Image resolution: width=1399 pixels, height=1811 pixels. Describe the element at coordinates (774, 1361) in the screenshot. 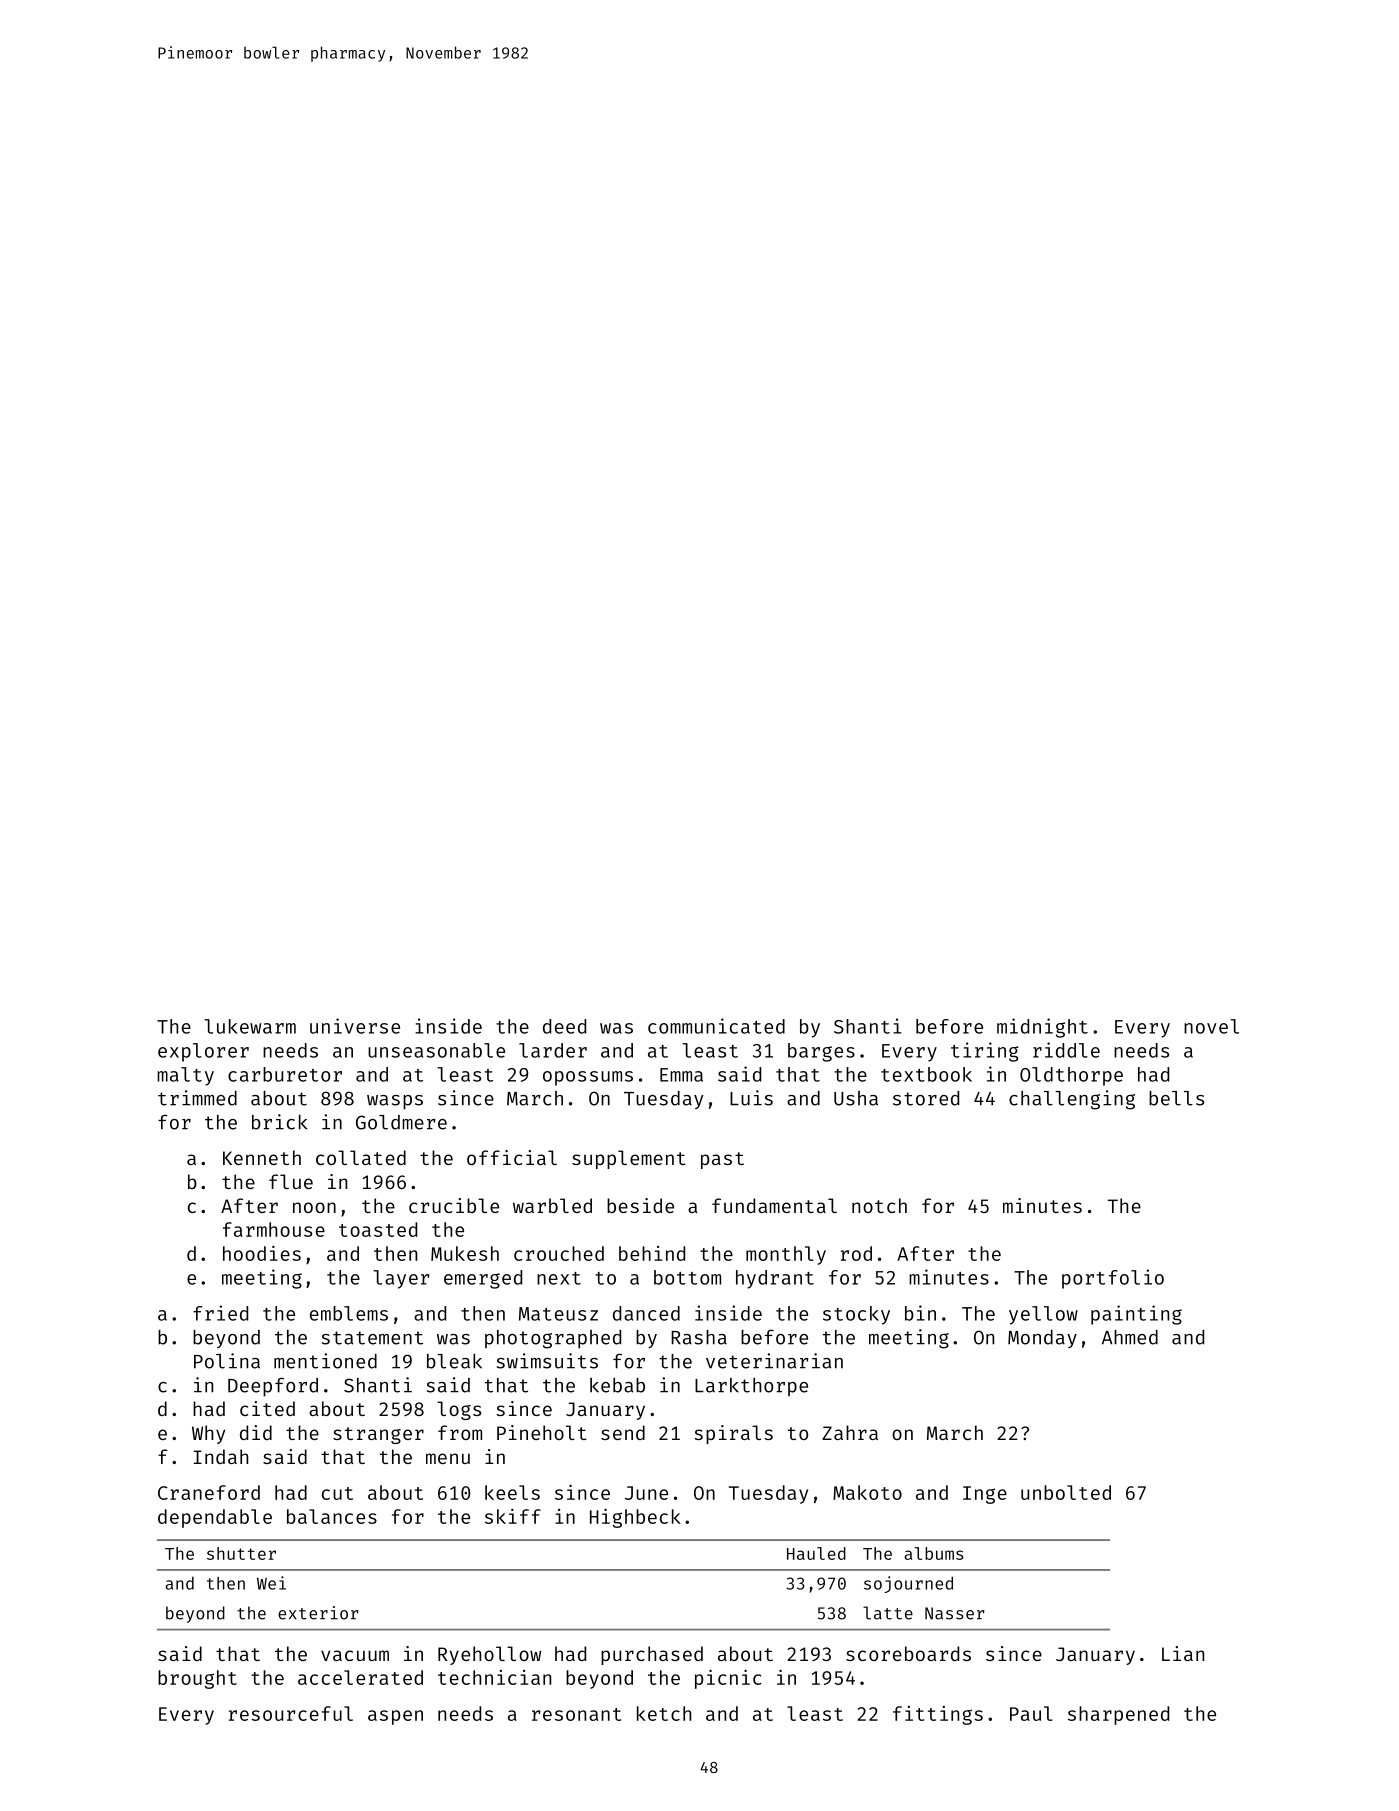

I see `veterinarian` at that location.
